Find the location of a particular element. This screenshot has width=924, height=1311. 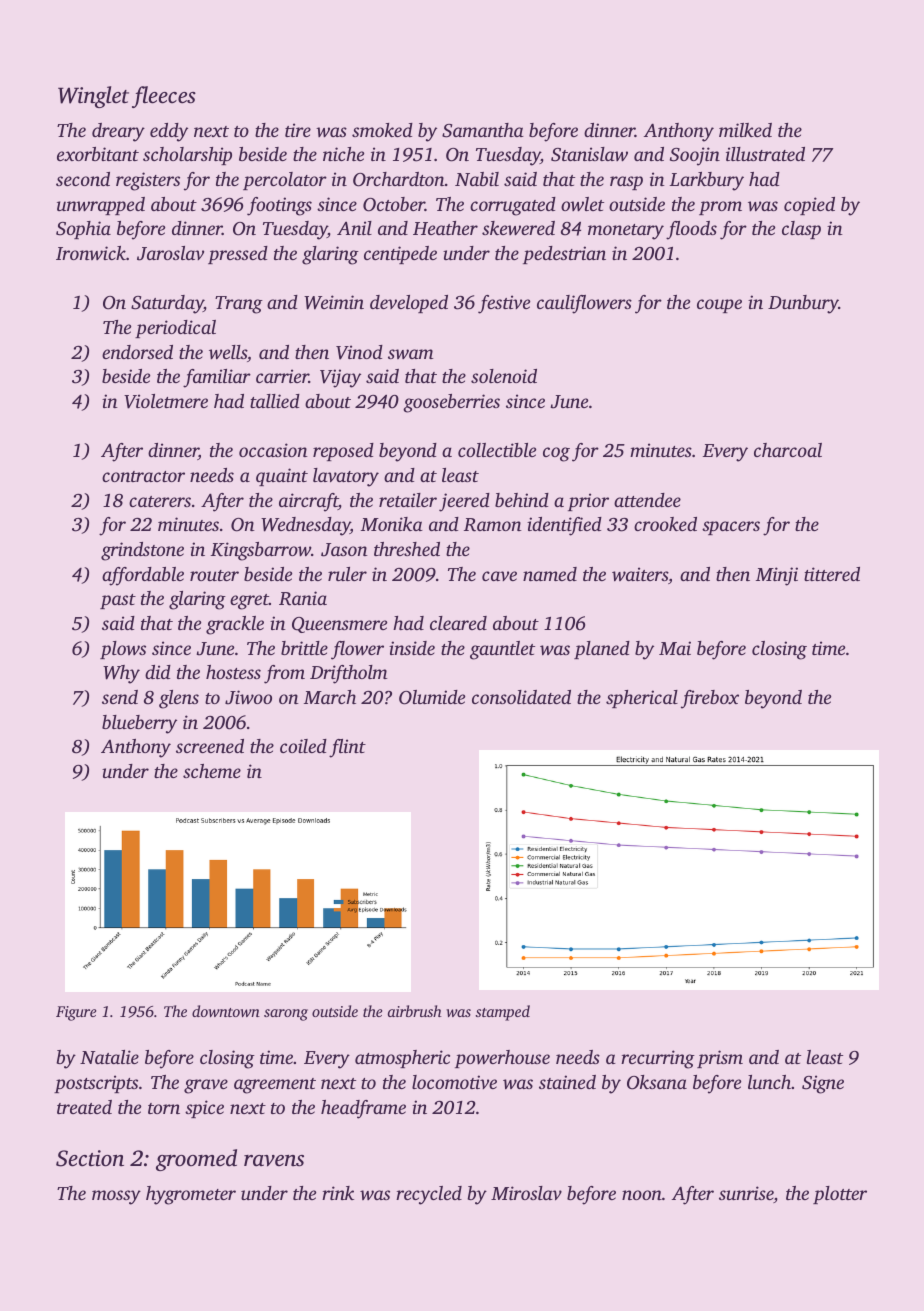

clasp is located at coordinates (801, 230).
